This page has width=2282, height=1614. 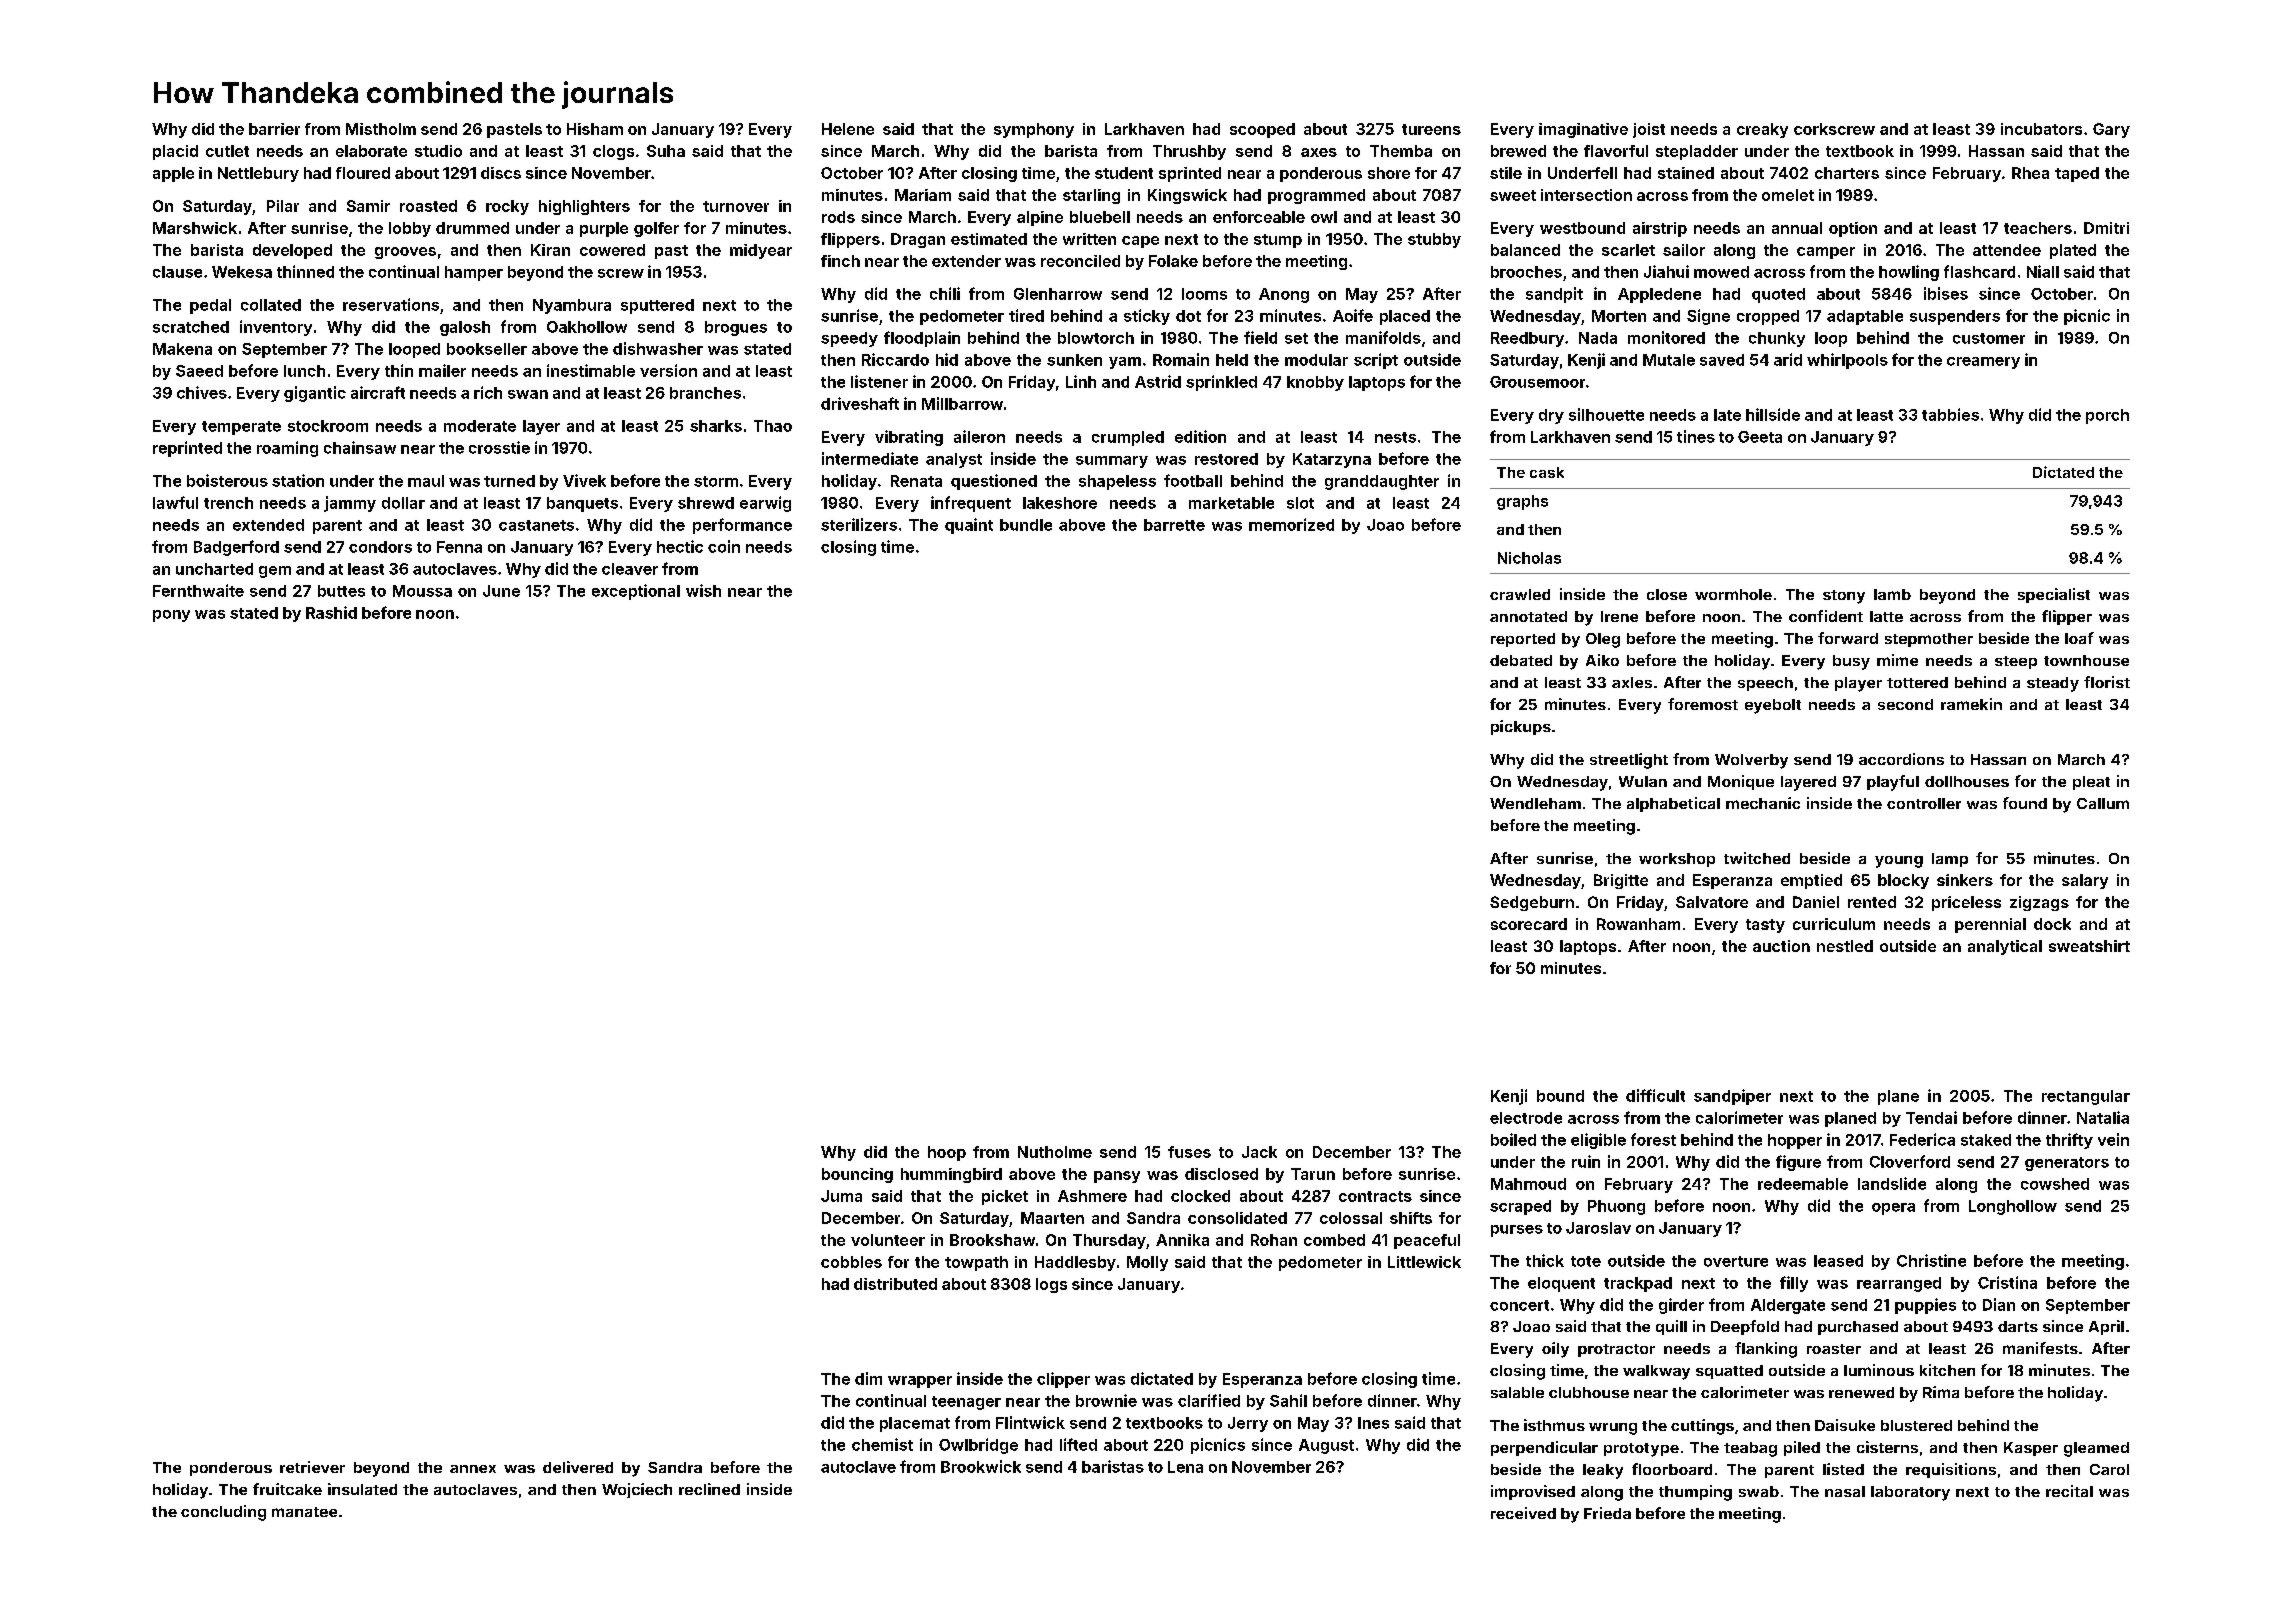 What do you see at coordinates (2069, 1491) in the page?
I see `recital` at bounding box center [2069, 1491].
